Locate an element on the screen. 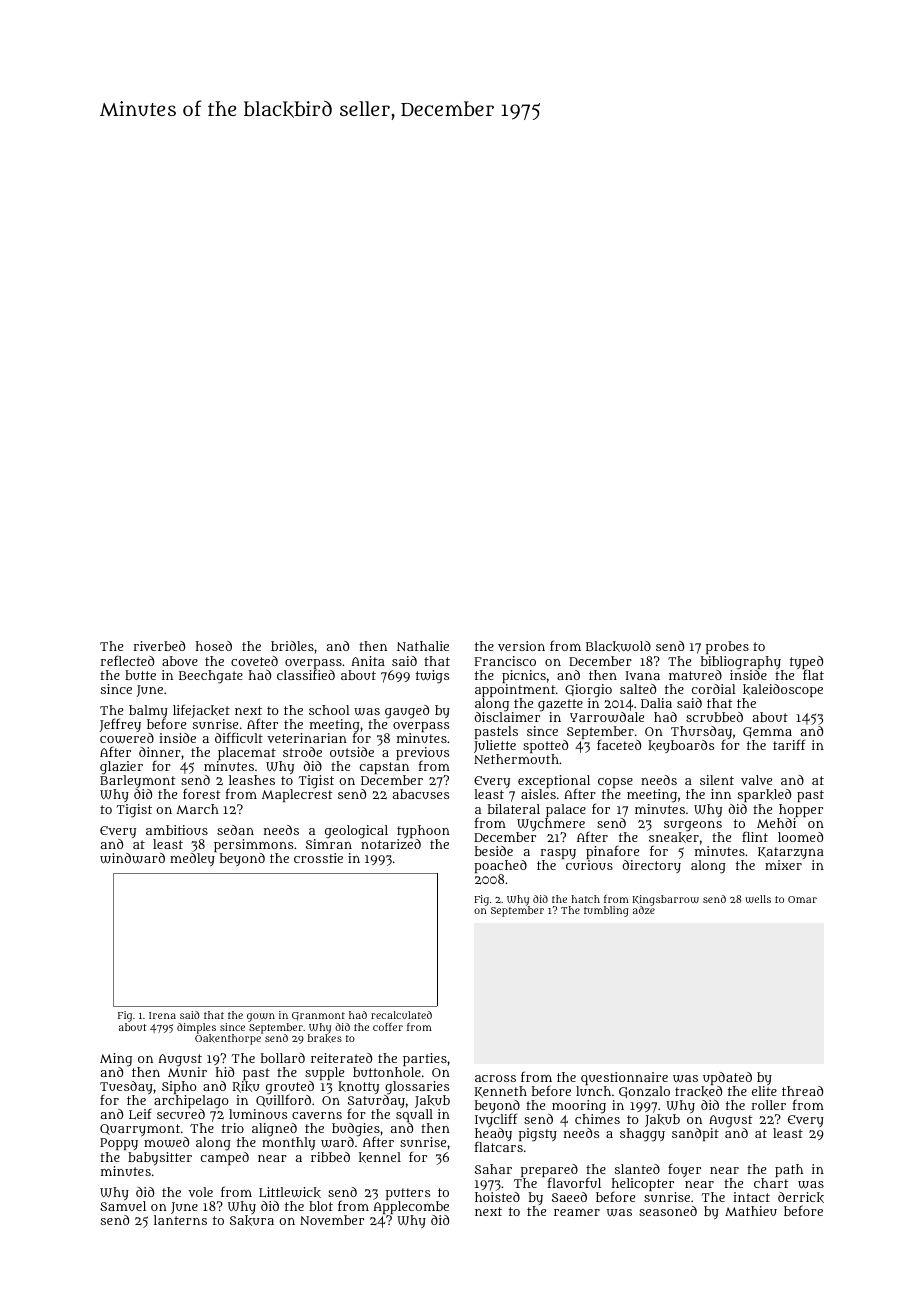 Image resolution: width=924 pixels, height=1308 pixels. bridles is located at coordinates (292, 646).
